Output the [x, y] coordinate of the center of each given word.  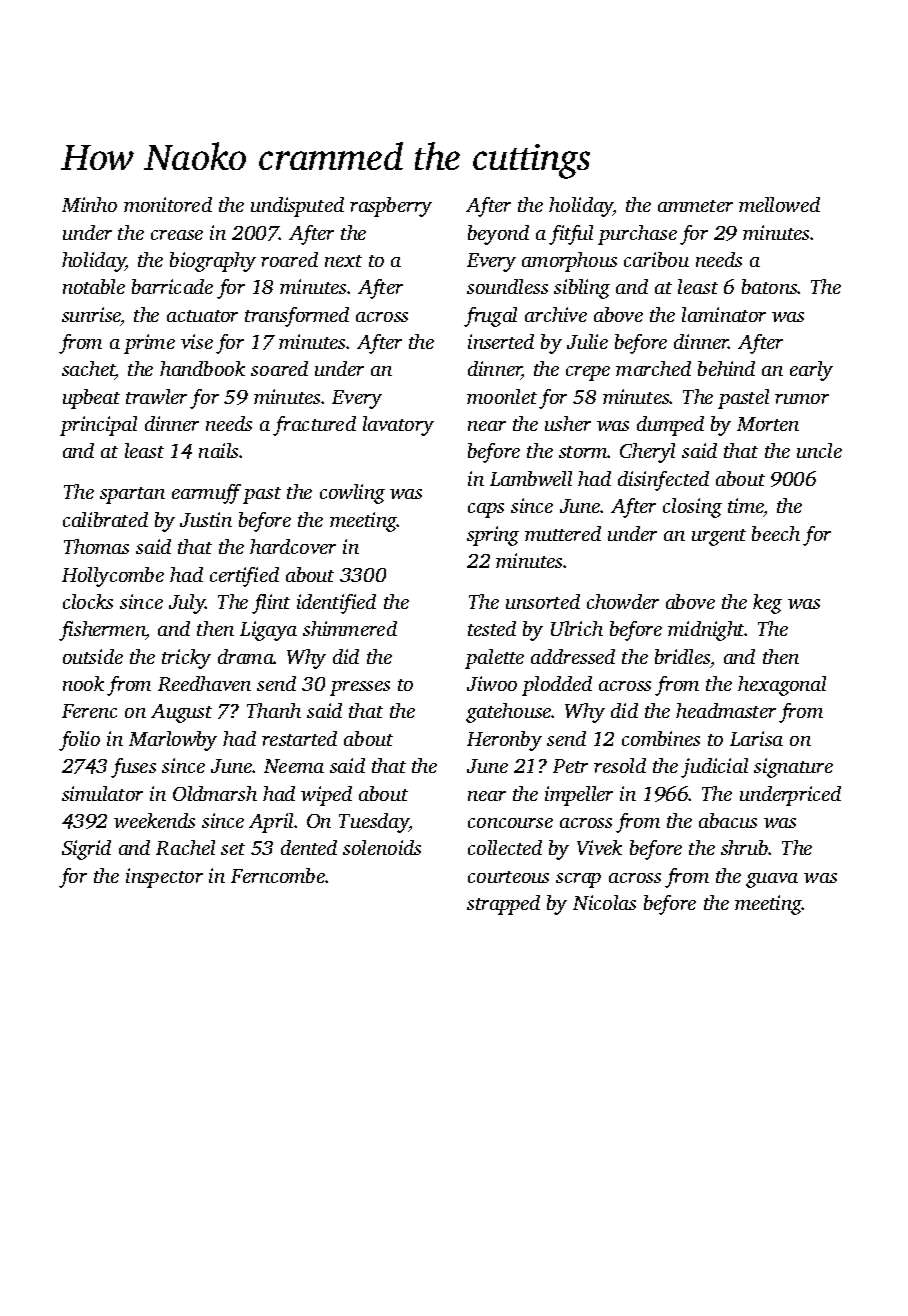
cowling [352, 494]
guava [772, 880]
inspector [164, 878]
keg [767, 604]
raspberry [391, 207]
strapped [503, 905]
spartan [132, 495]
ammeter [695, 206]
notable [94, 286]
